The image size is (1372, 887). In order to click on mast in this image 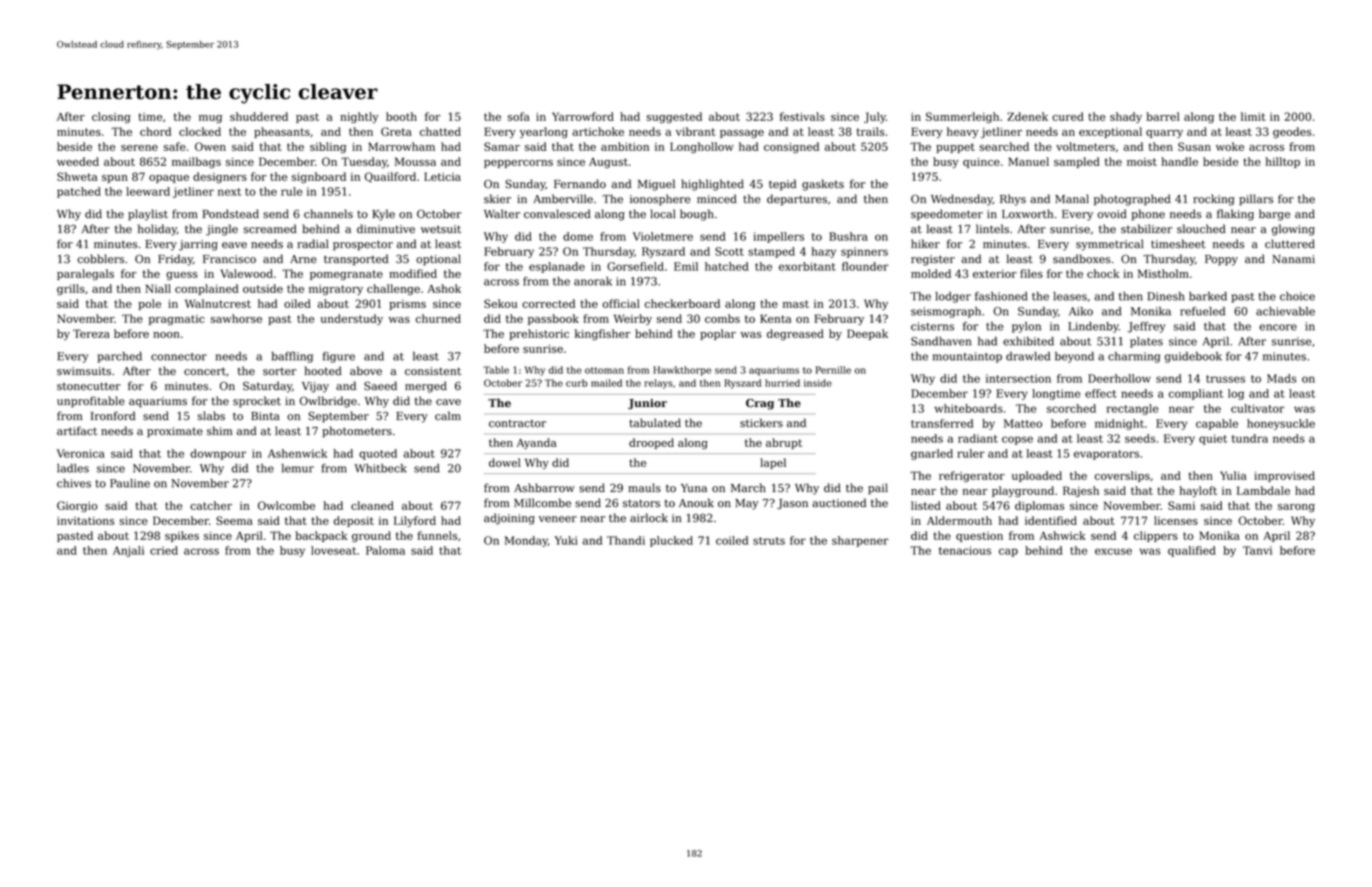, I will do `click(796, 304)`.
